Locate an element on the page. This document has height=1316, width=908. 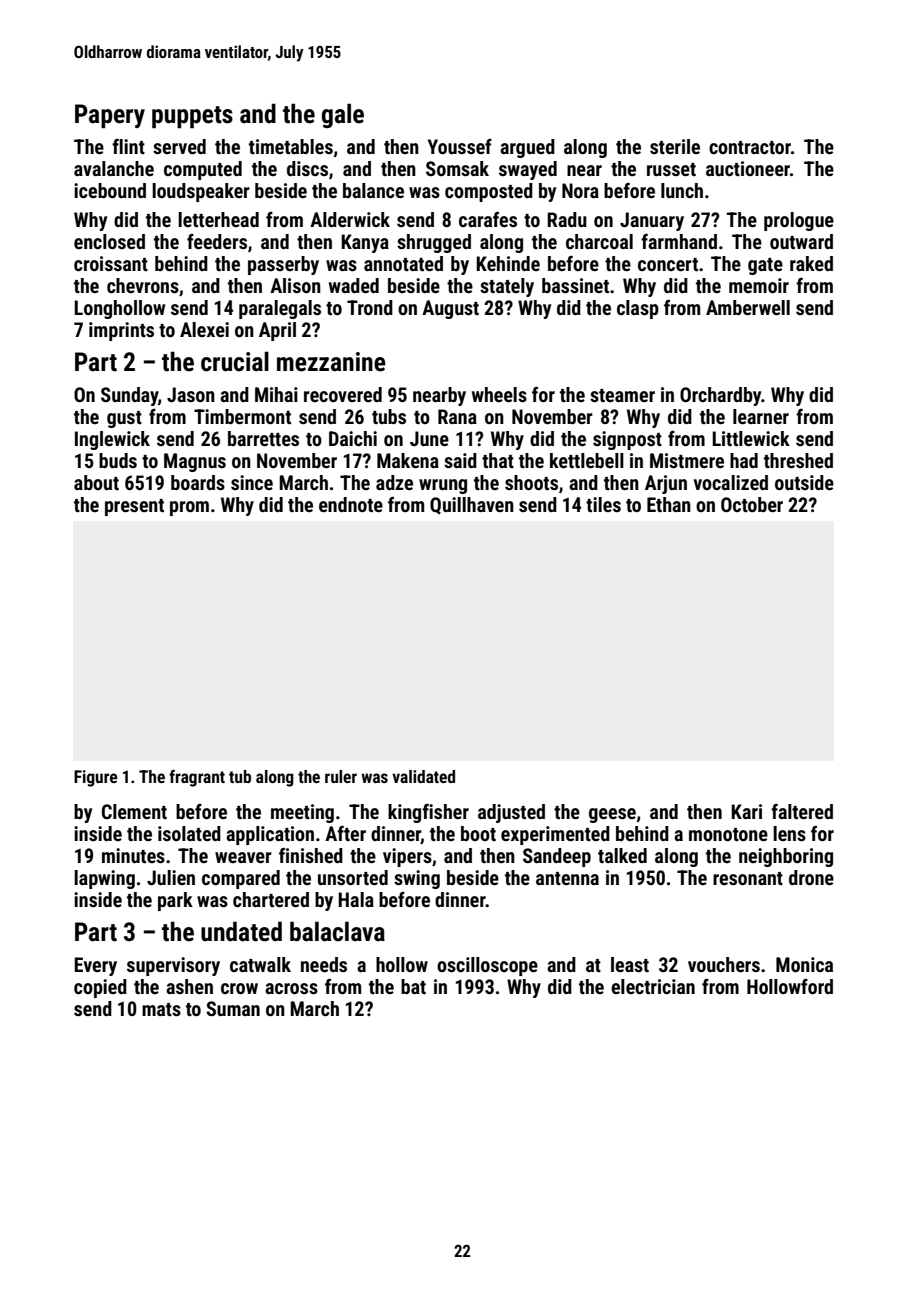
discs is located at coordinates (307, 168).
